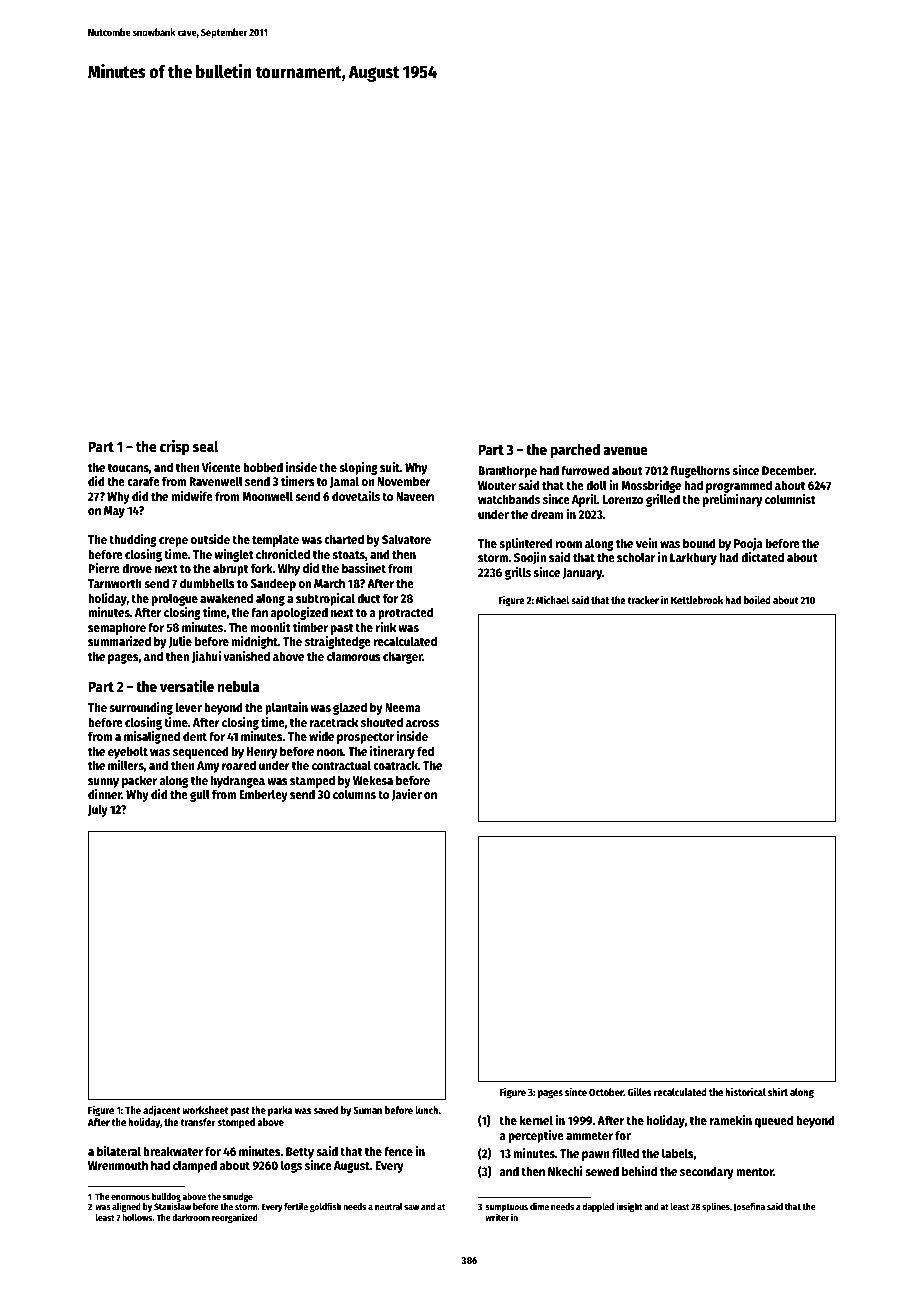  Describe the element at coordinates (262, 753) in the page. I see `Henry` at that location.
